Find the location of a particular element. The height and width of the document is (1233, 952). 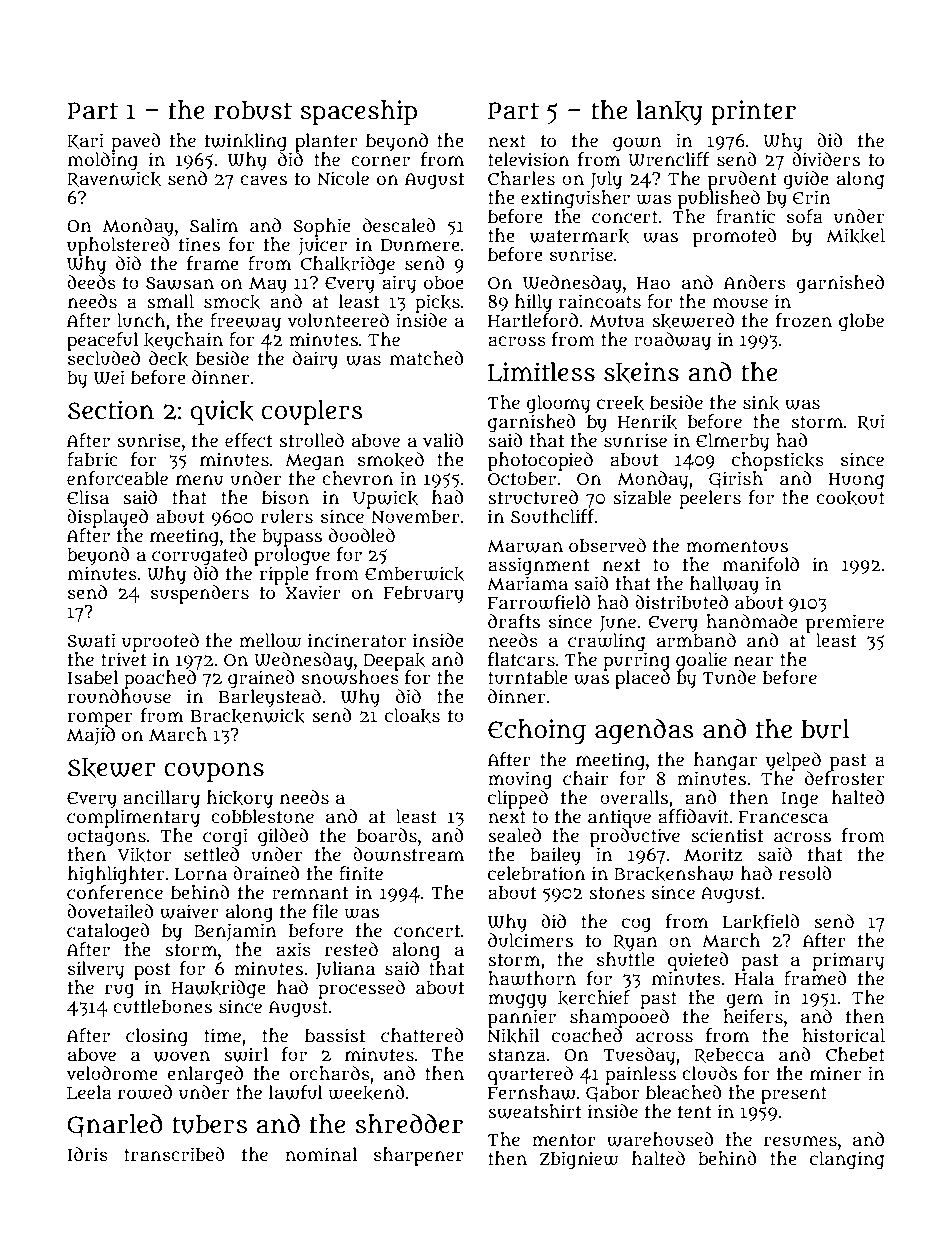

chair is located at coordinates (585, 778).
